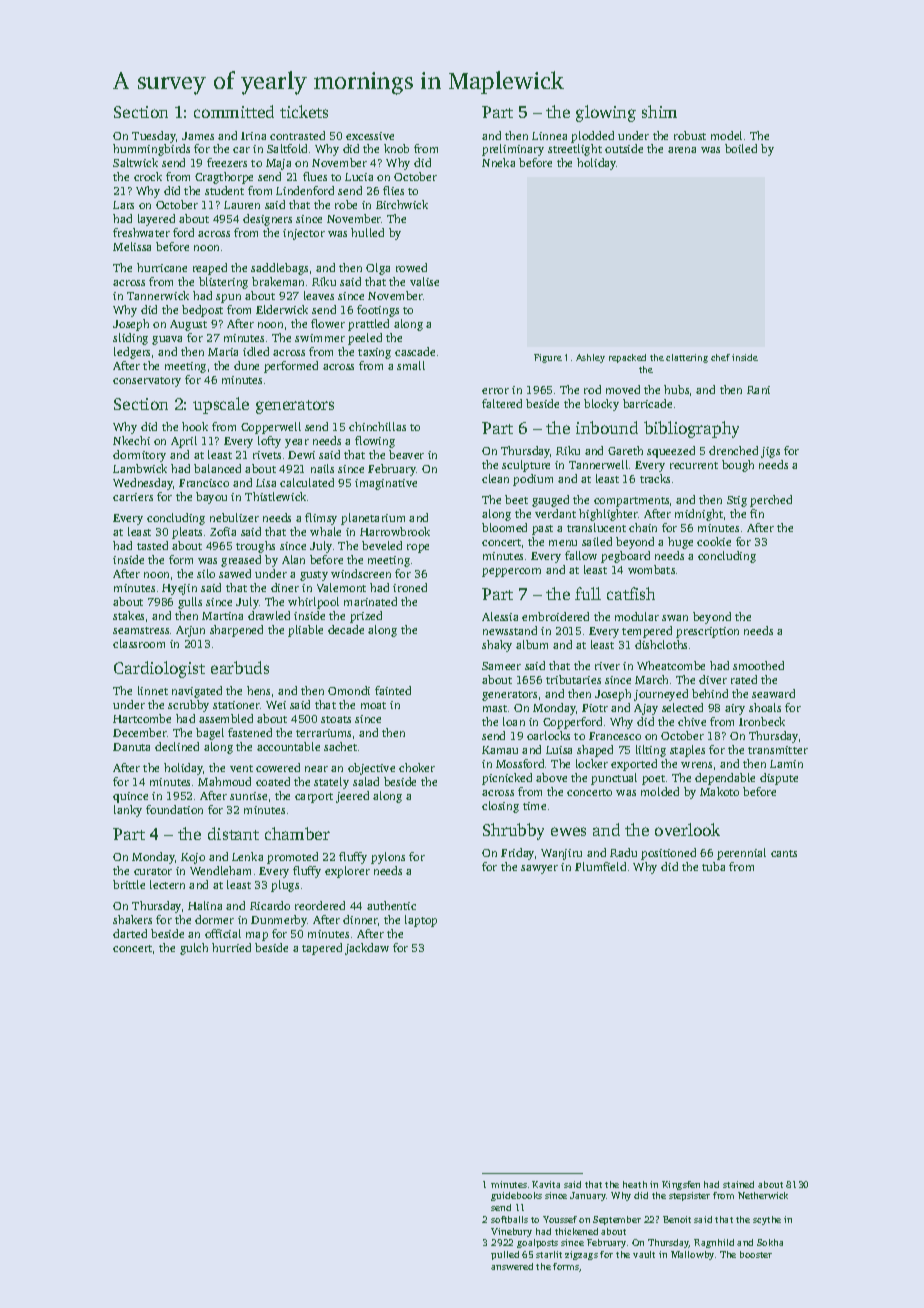  I want to click on stained, so click(738, 1184).
